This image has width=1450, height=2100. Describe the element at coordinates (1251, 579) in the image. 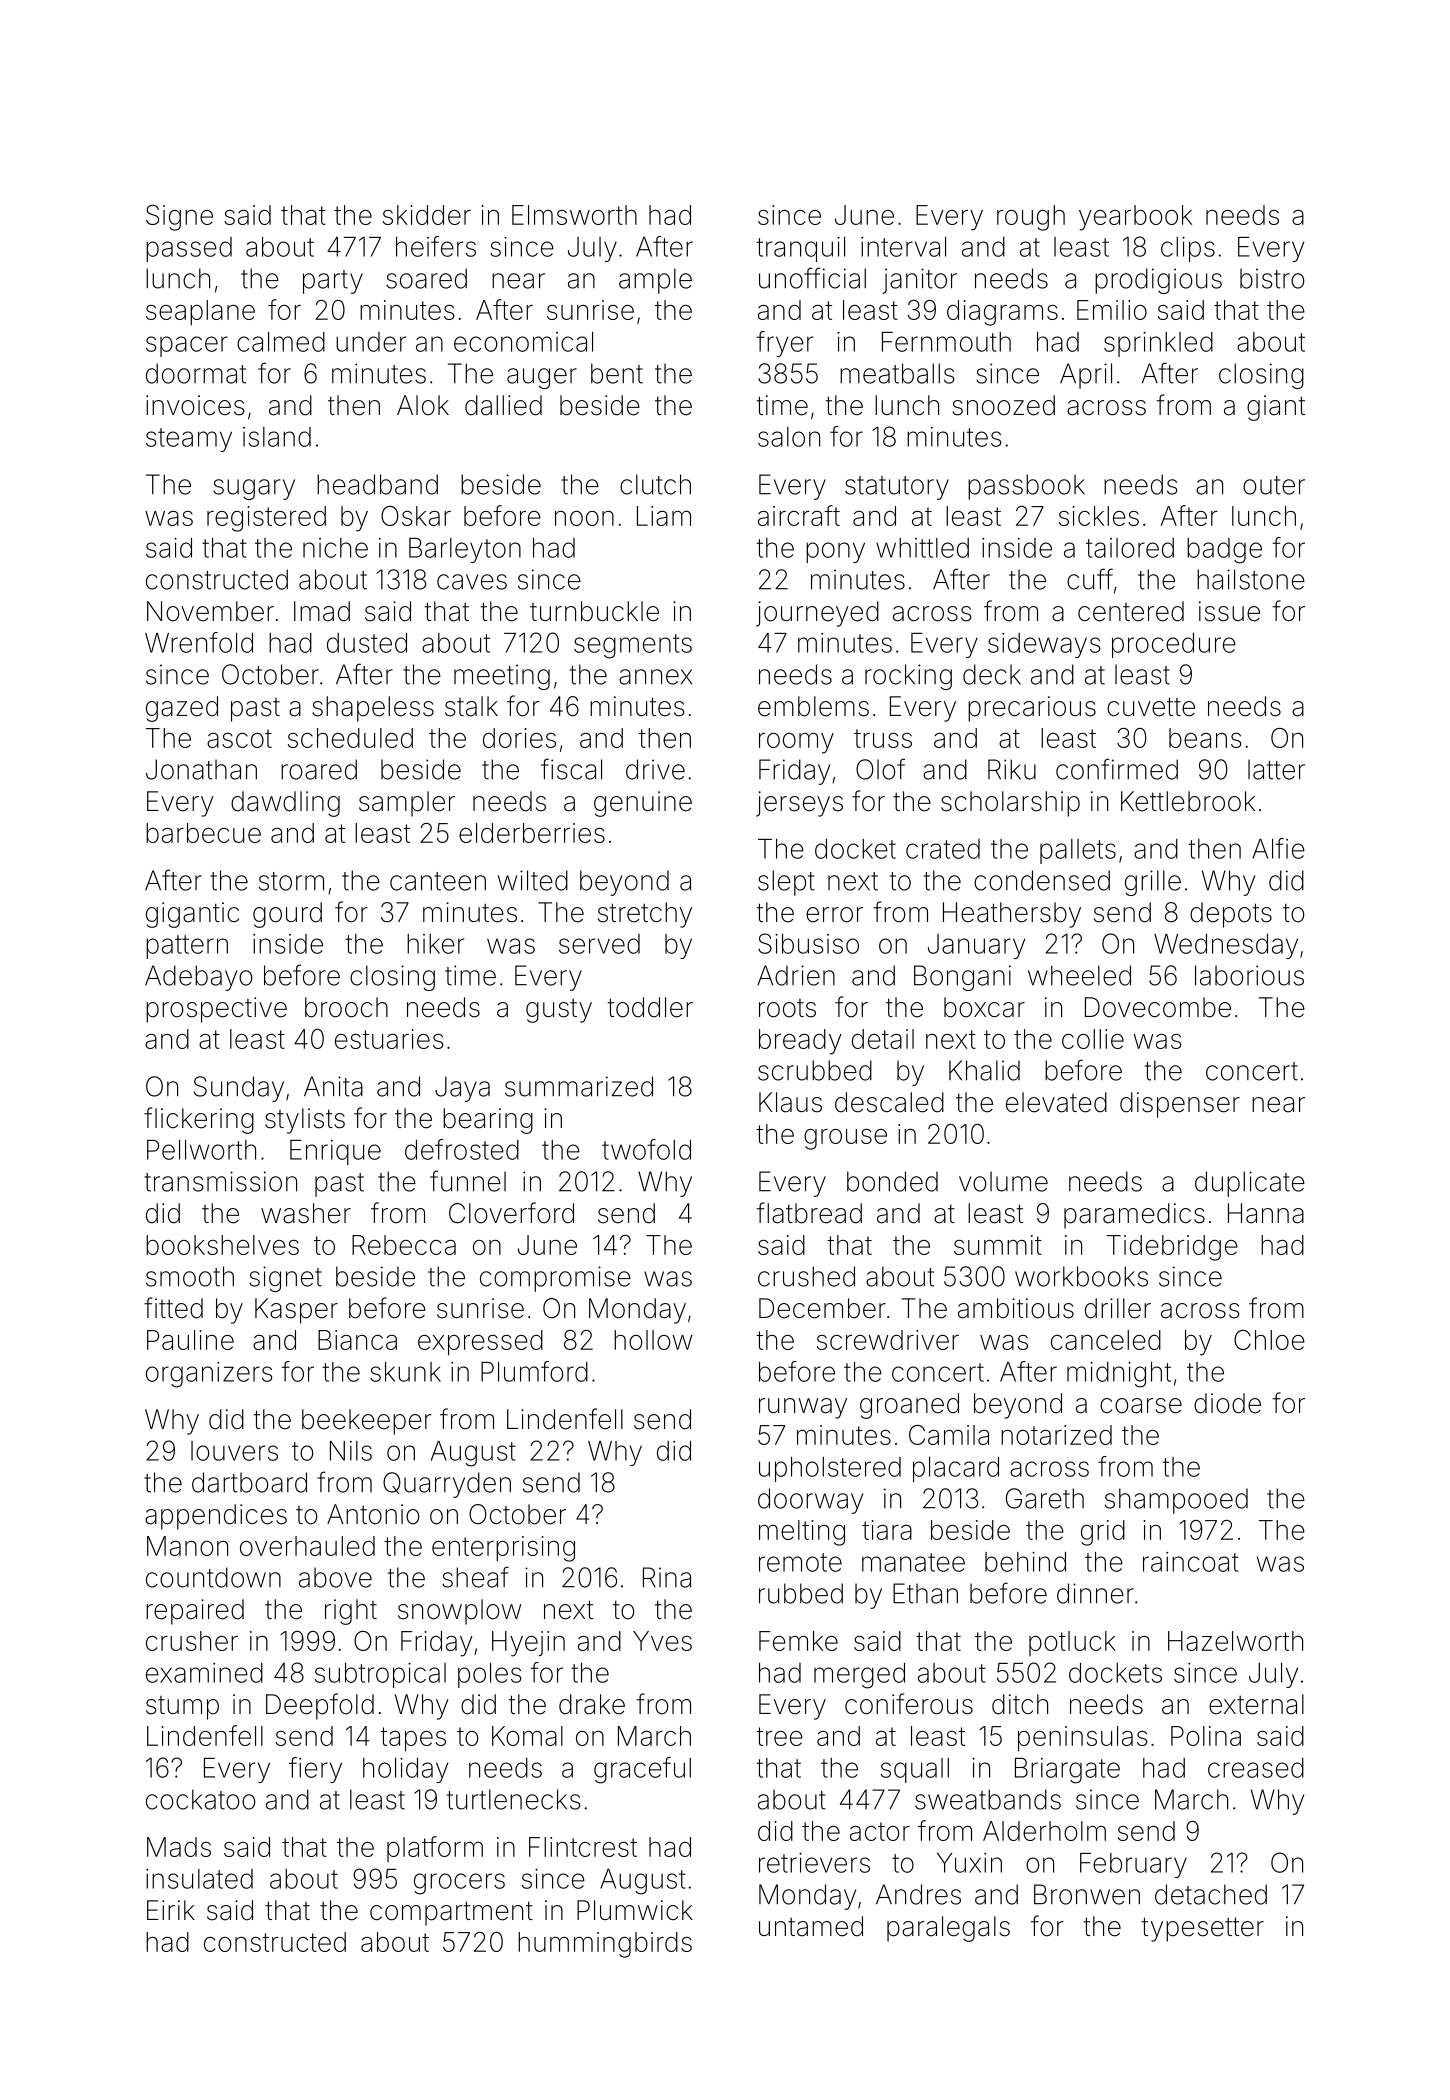

I see `hailstone` at that location.
